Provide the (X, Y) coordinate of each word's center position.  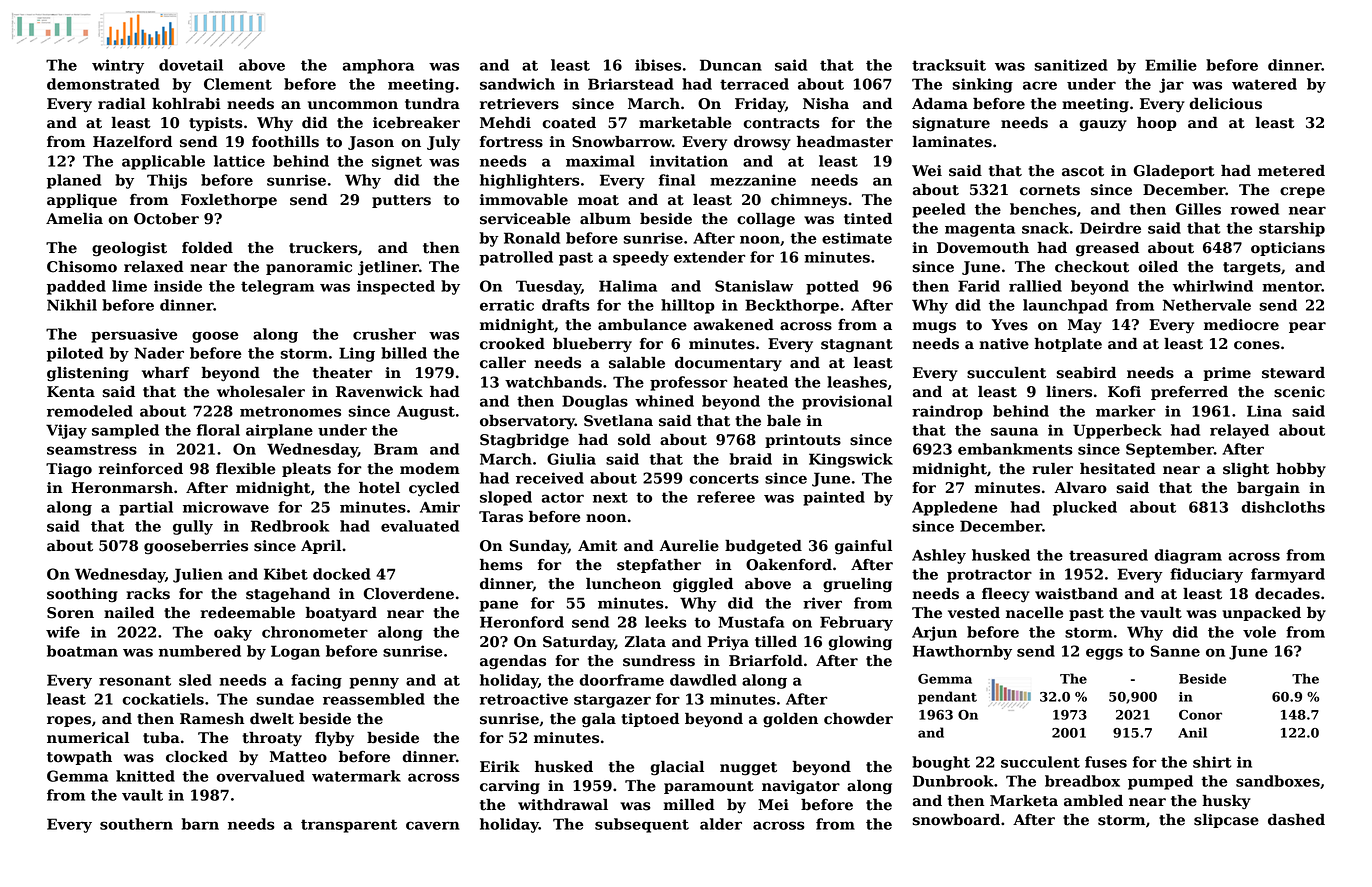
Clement (238, 84)
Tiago (69, 470)
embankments (1015, 449)
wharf (166, 372)
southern (136, 824)
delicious (1225, 104)
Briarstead (631, 84)
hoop (1157, 124)
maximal (600, 161)
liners (1069, 392)
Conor (1200, 715)
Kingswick (851, 460)
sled (195, 680)
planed (74, 181)
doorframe (621, 680)
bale (784, 421)
